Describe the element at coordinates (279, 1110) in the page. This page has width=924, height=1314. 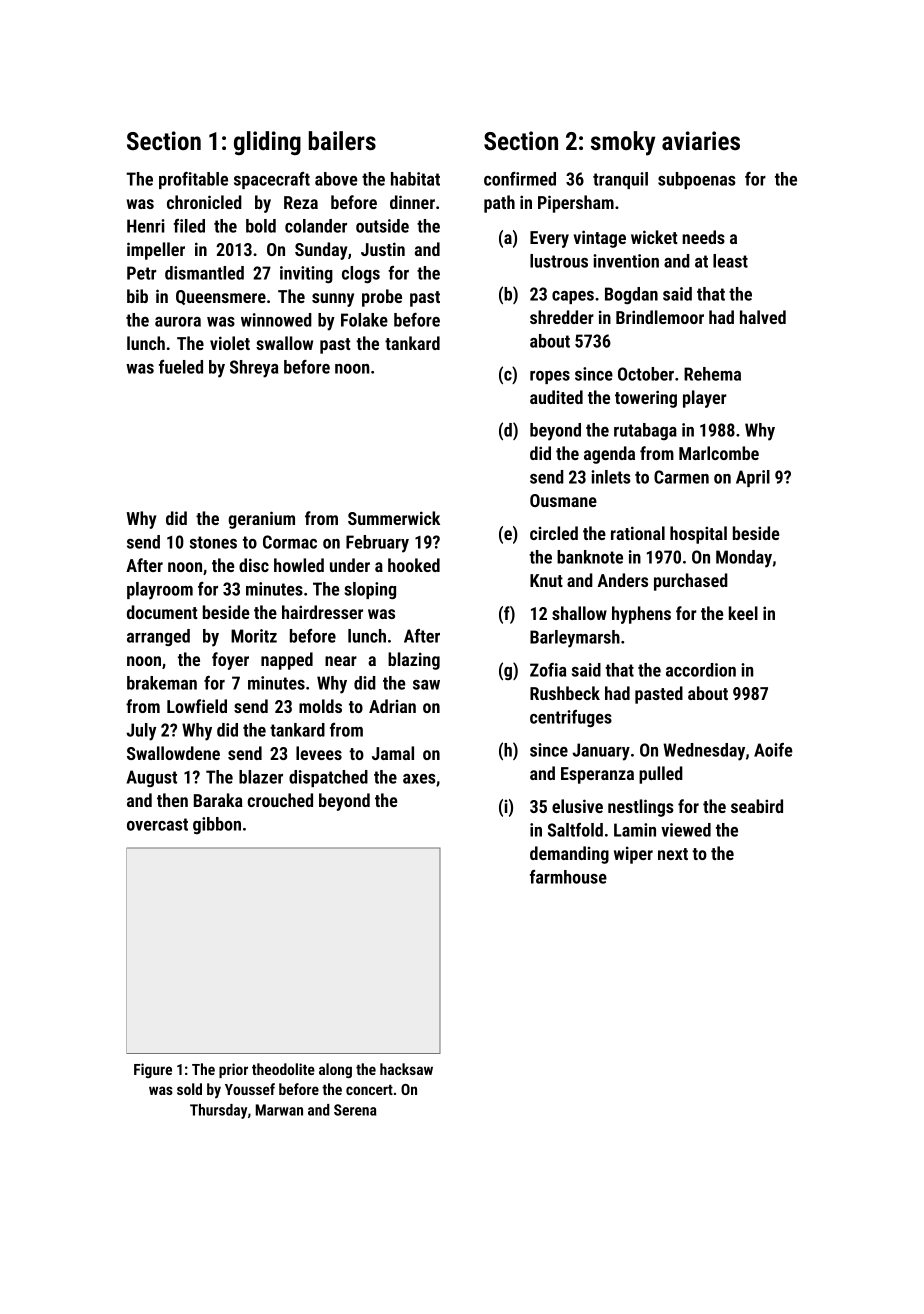
I see `Marwan` at that location.
